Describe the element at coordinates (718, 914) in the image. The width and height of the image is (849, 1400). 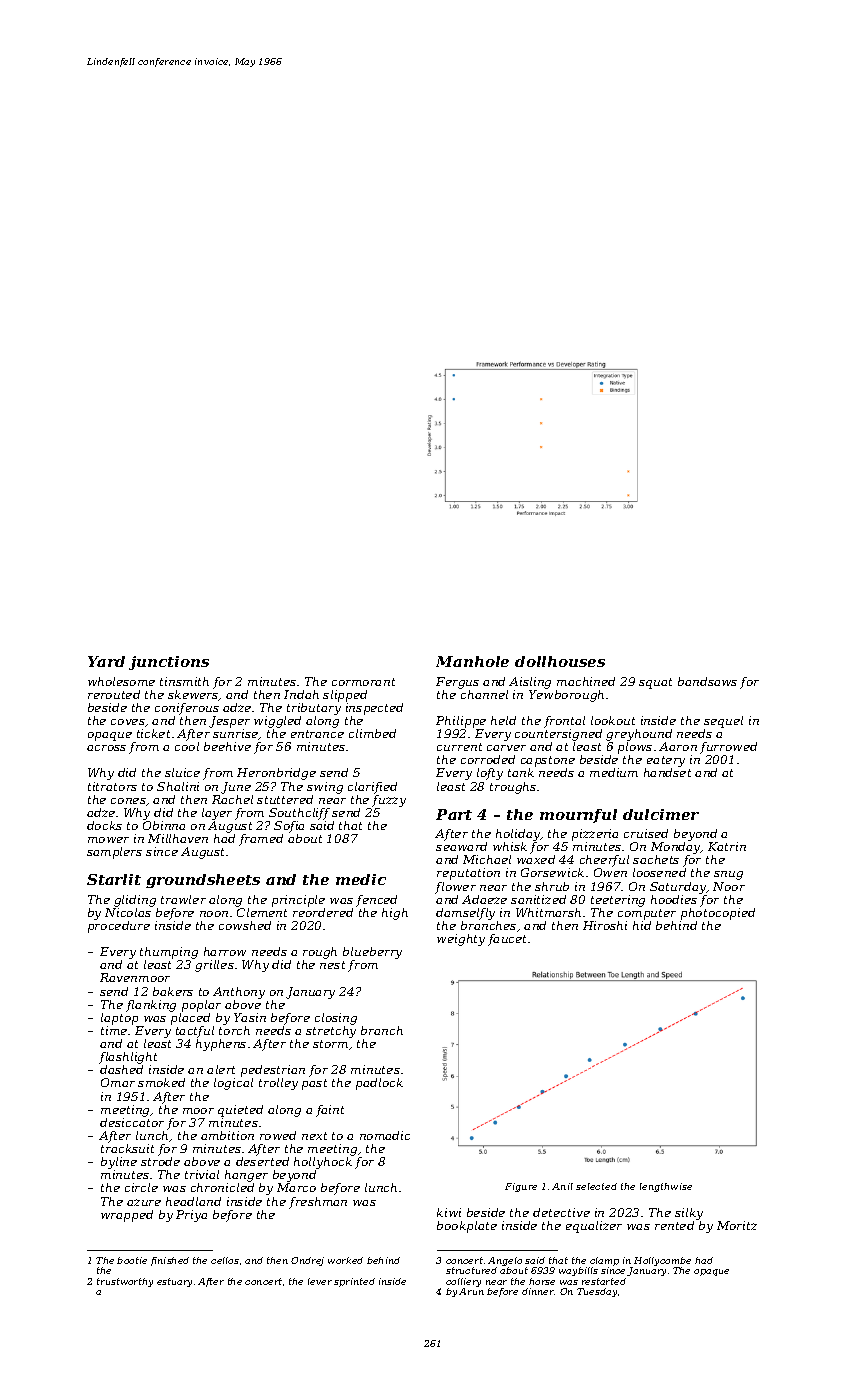
I see `photocopied` at that location.
